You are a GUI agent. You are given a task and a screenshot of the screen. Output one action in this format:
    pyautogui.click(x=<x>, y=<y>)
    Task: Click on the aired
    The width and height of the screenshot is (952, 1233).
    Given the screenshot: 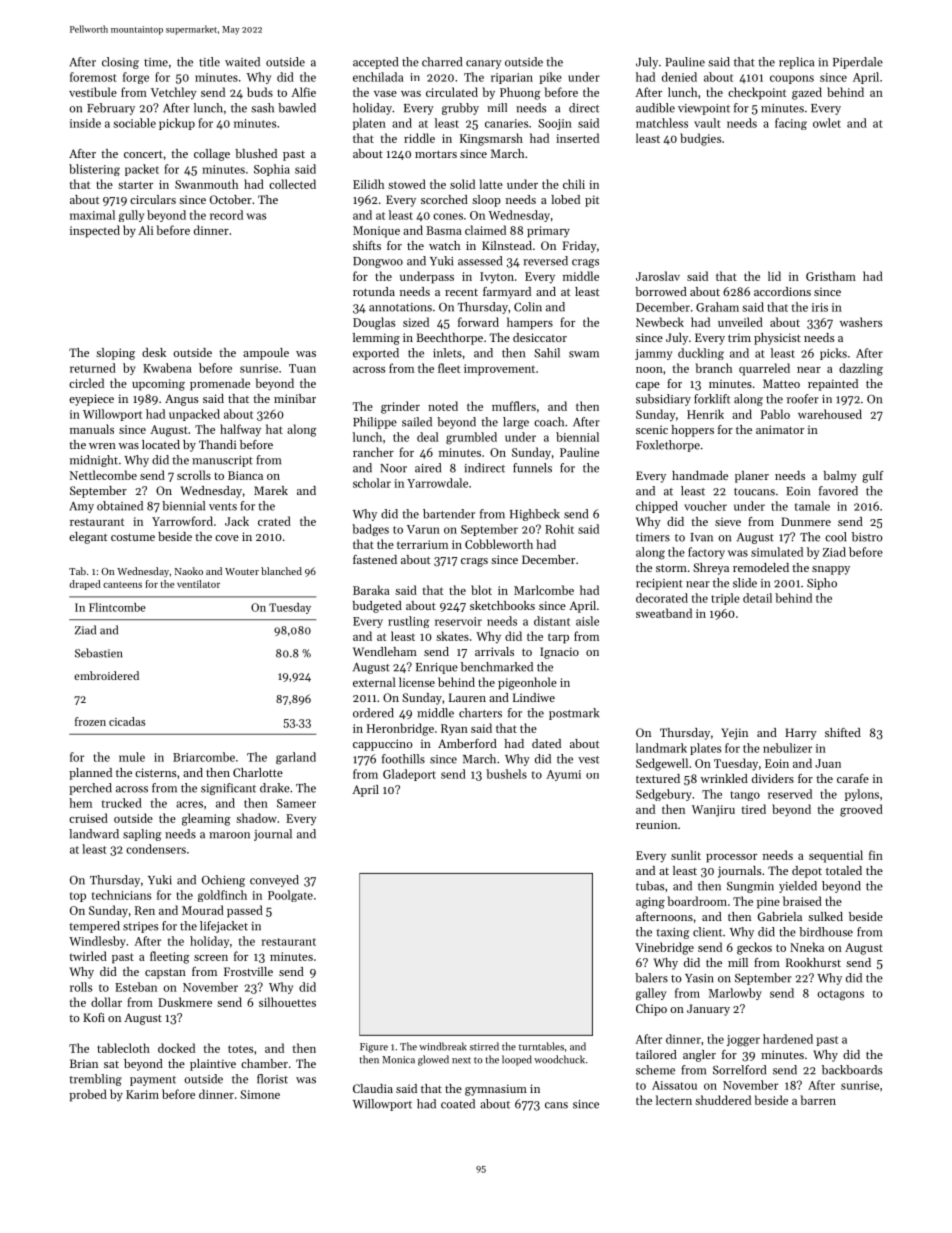 What is the action you would take?
    pyautogui.click(x=428, y=468)
